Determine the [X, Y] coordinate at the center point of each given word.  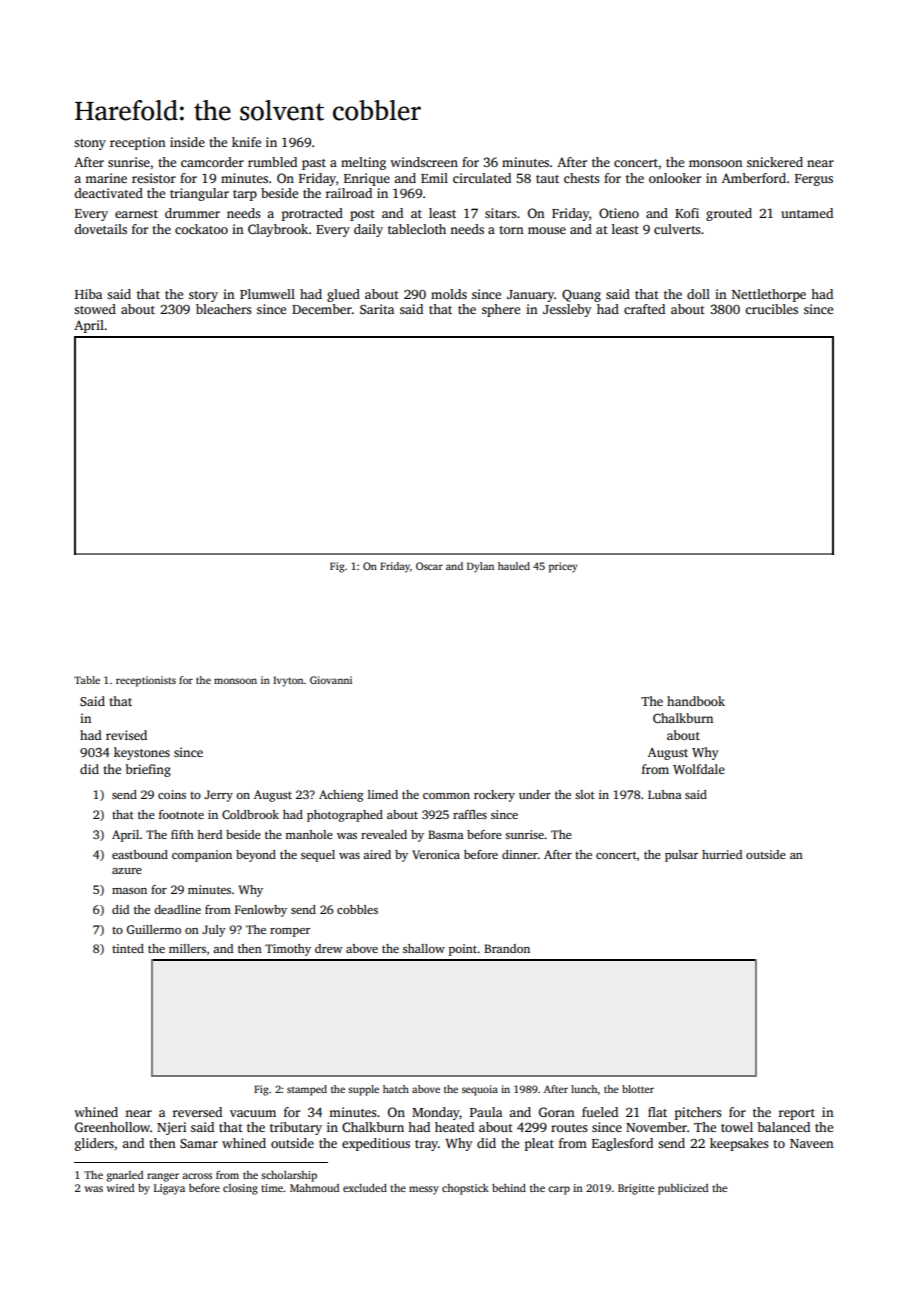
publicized [683, 1189]
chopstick [465, 1189]
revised [126, 735]
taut [547, 179]
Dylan [480, 567]
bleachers [224, 309]
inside [187, 142]
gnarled [124, 1176]
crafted [644, 309]
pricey [563, 567]
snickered [775, 162]
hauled [514, 566]
